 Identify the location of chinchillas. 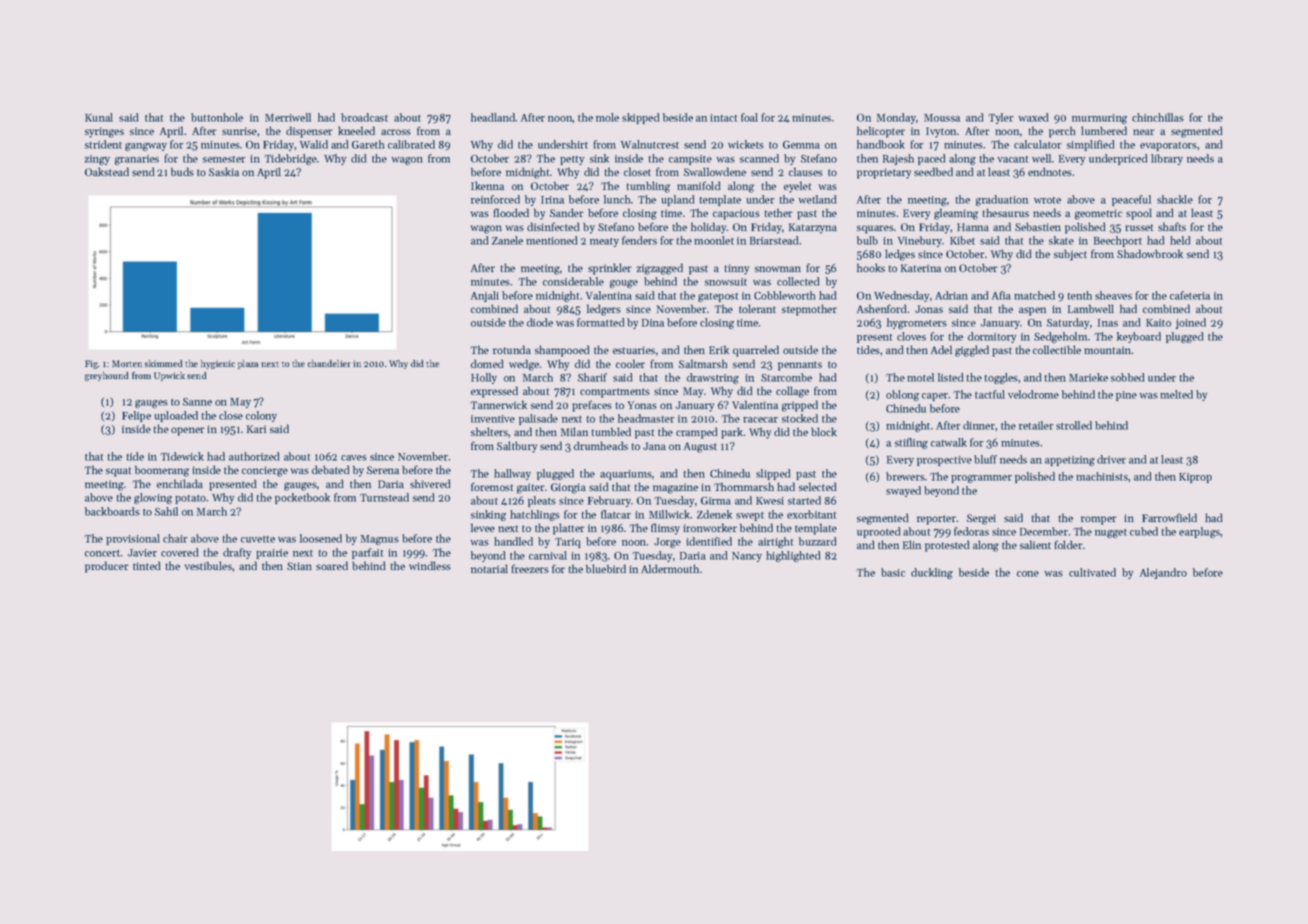
(1158, 117).
